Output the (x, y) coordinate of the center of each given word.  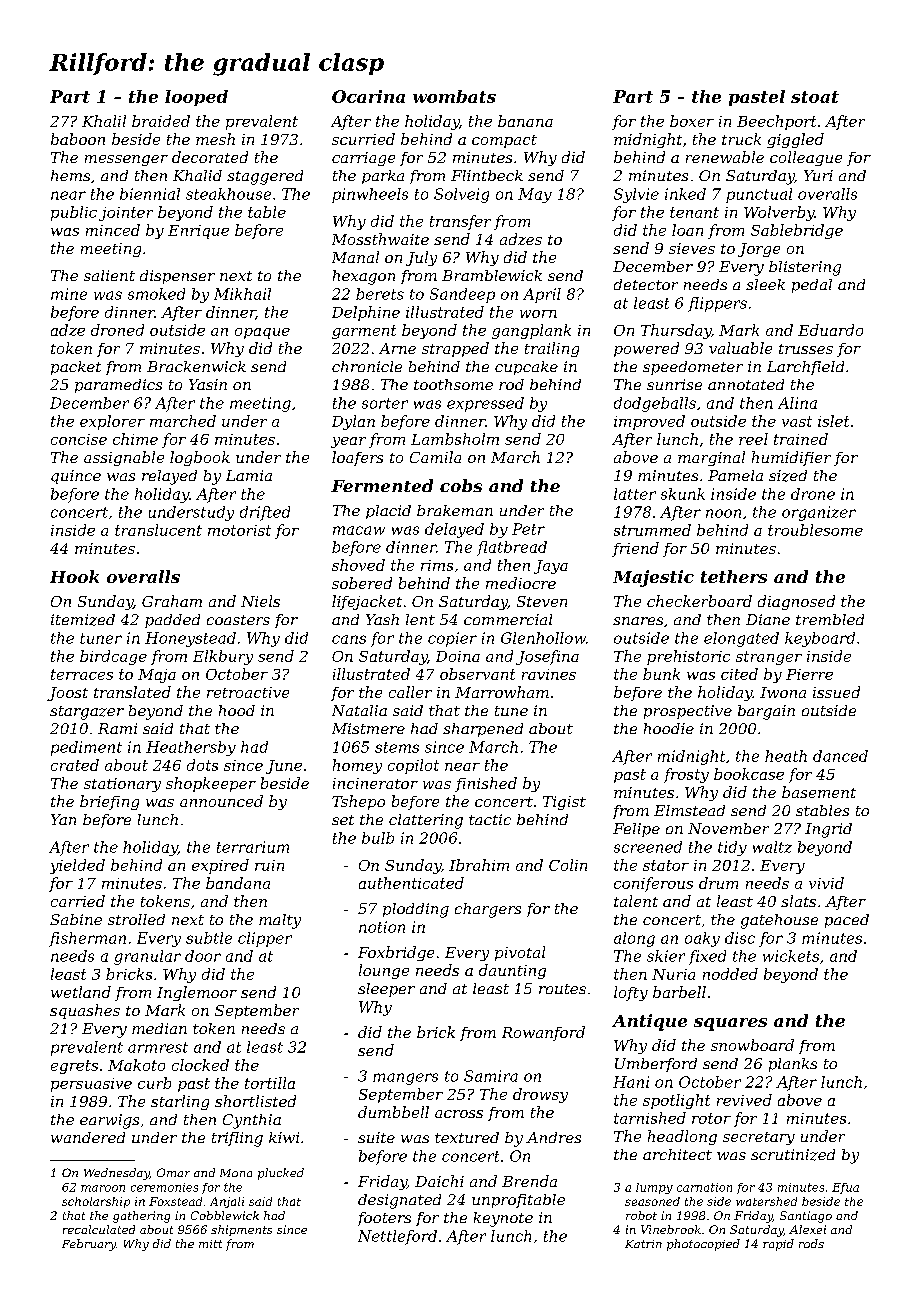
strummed (652, 530)
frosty (686, 775)
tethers (734, 576)
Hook (74, 576)
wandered (88, 1137)
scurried (363, 139)
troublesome (815, 530)
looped (196, 98)
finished (486, 784)
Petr (528, 529)
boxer (692, 121)
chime (135, 439)
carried (78, 901)
